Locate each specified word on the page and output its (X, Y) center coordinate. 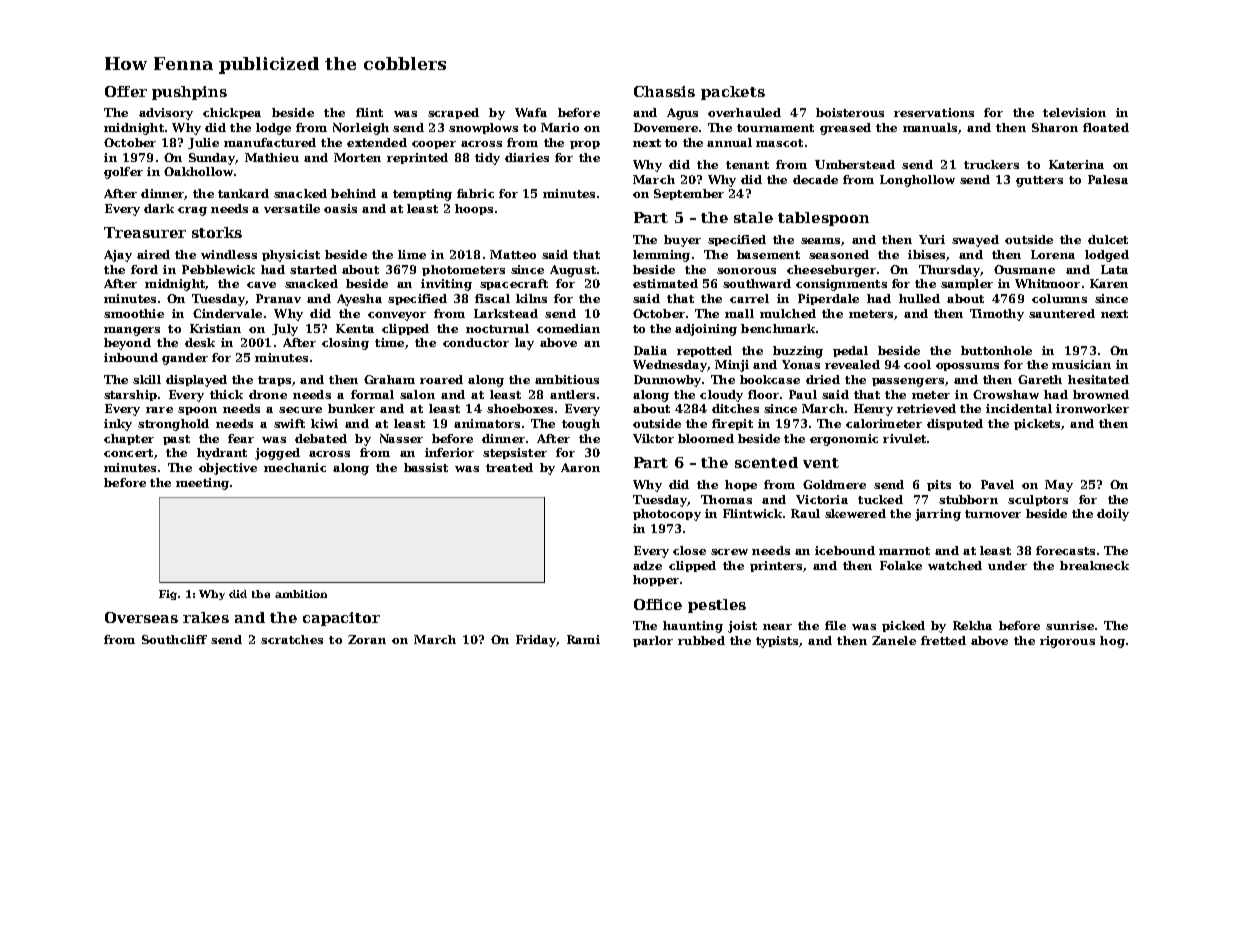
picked (903, 626)
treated (509, 467)
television (1074, 112)
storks (217, 232)
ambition (301, 594)
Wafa (531, 112)
